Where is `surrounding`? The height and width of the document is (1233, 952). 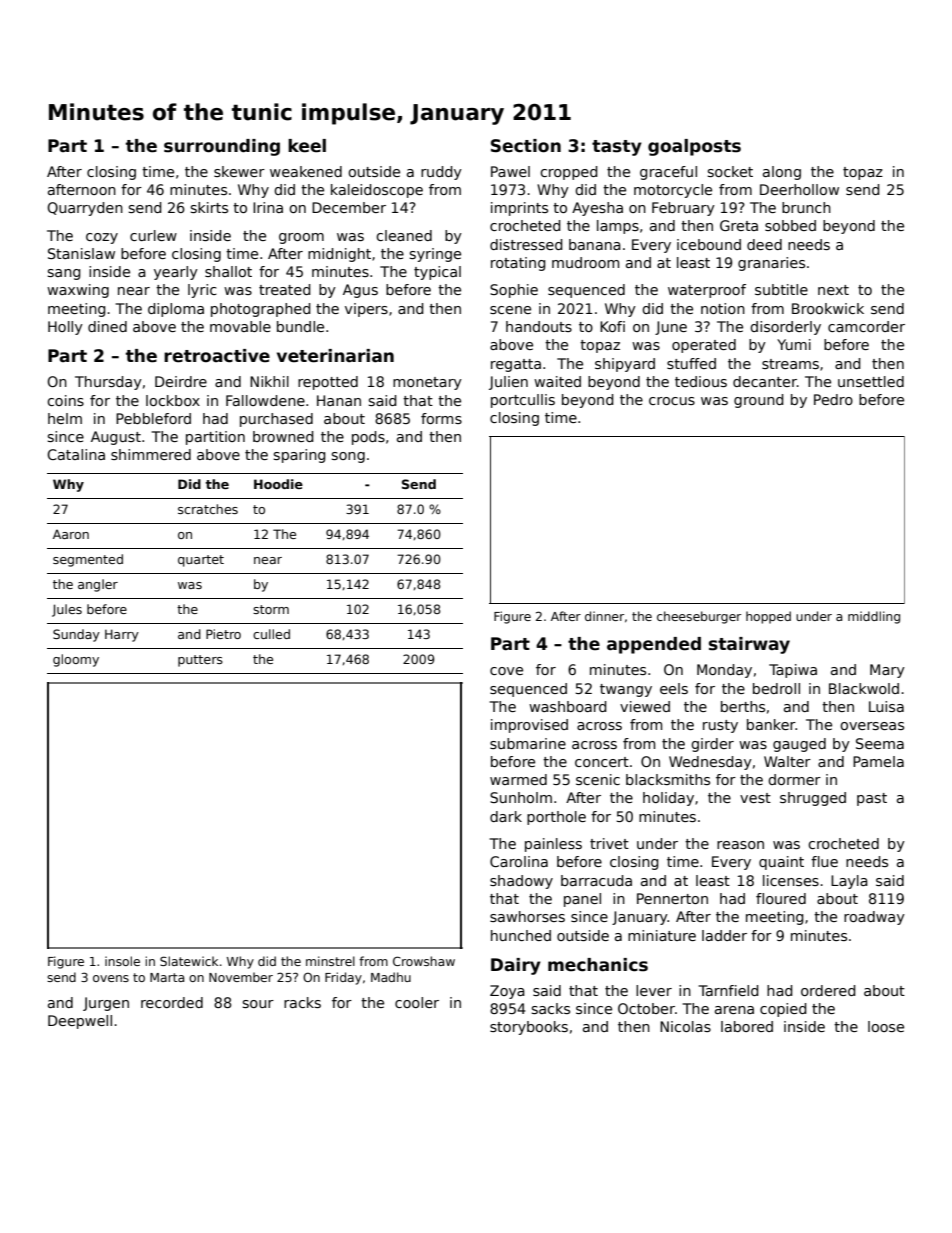
surrounding is located at coordinates (222, 147).
